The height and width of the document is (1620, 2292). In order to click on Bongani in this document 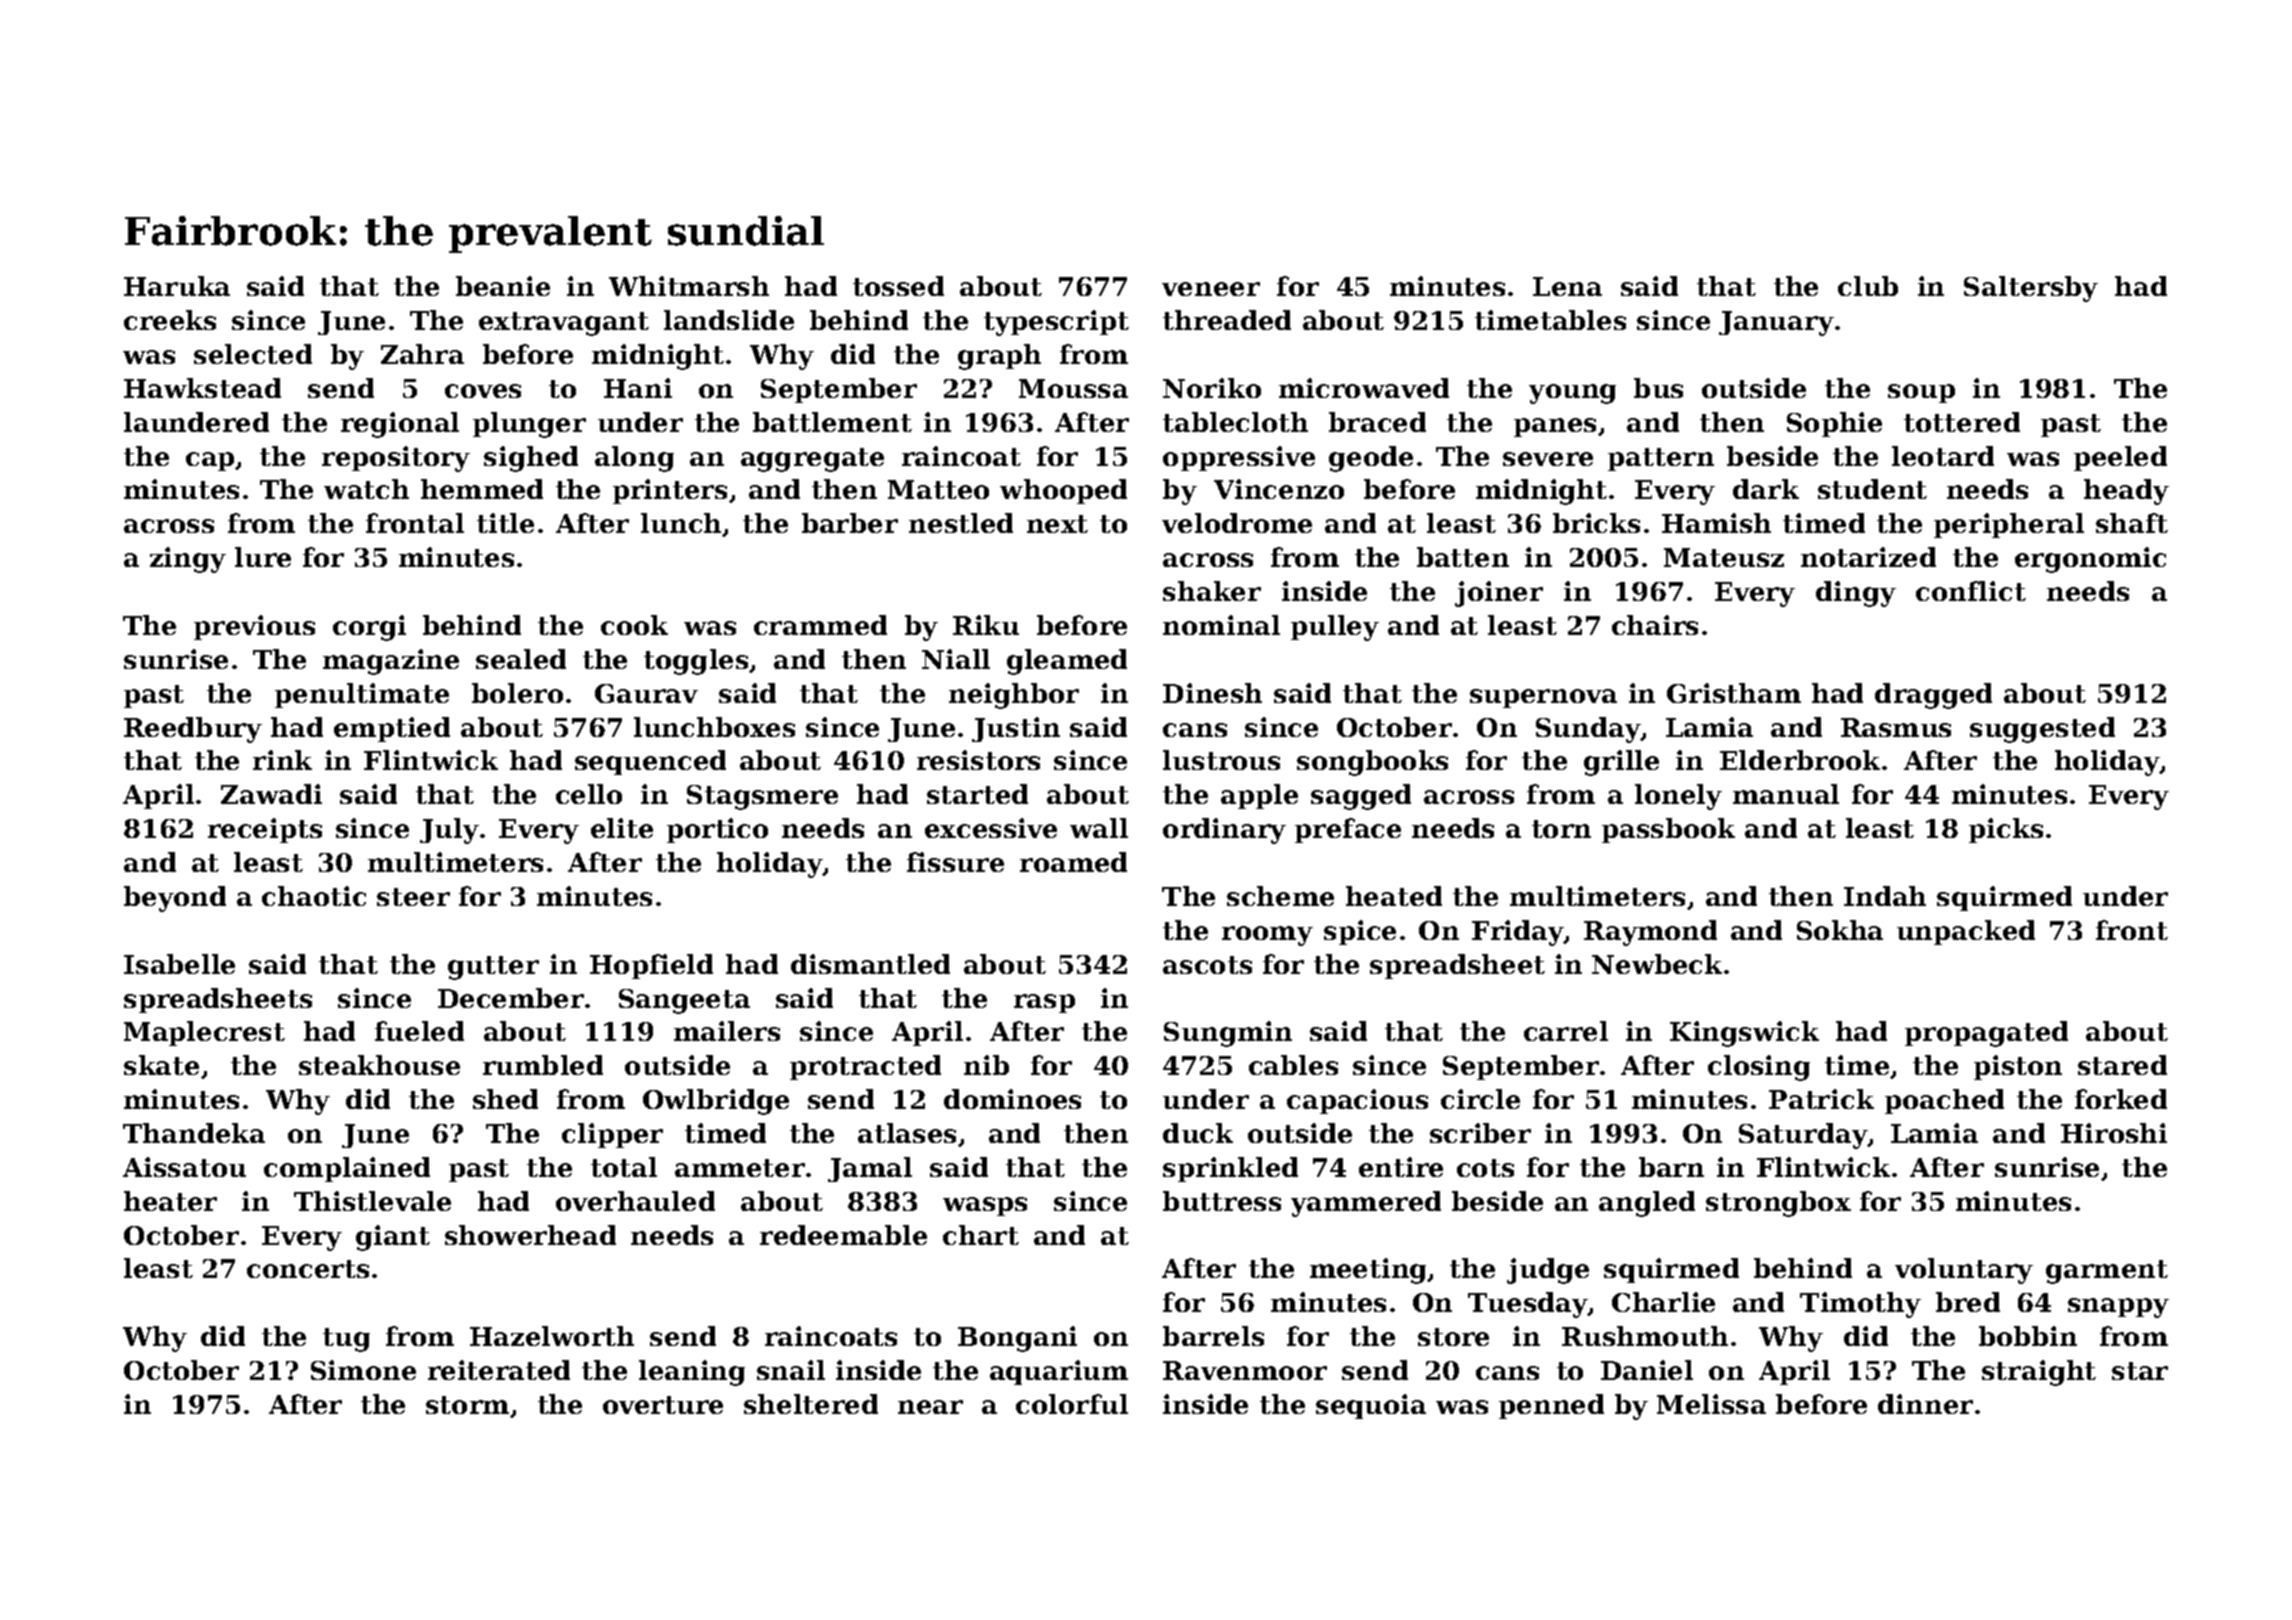, I will do `click(1017, 1339)`.
